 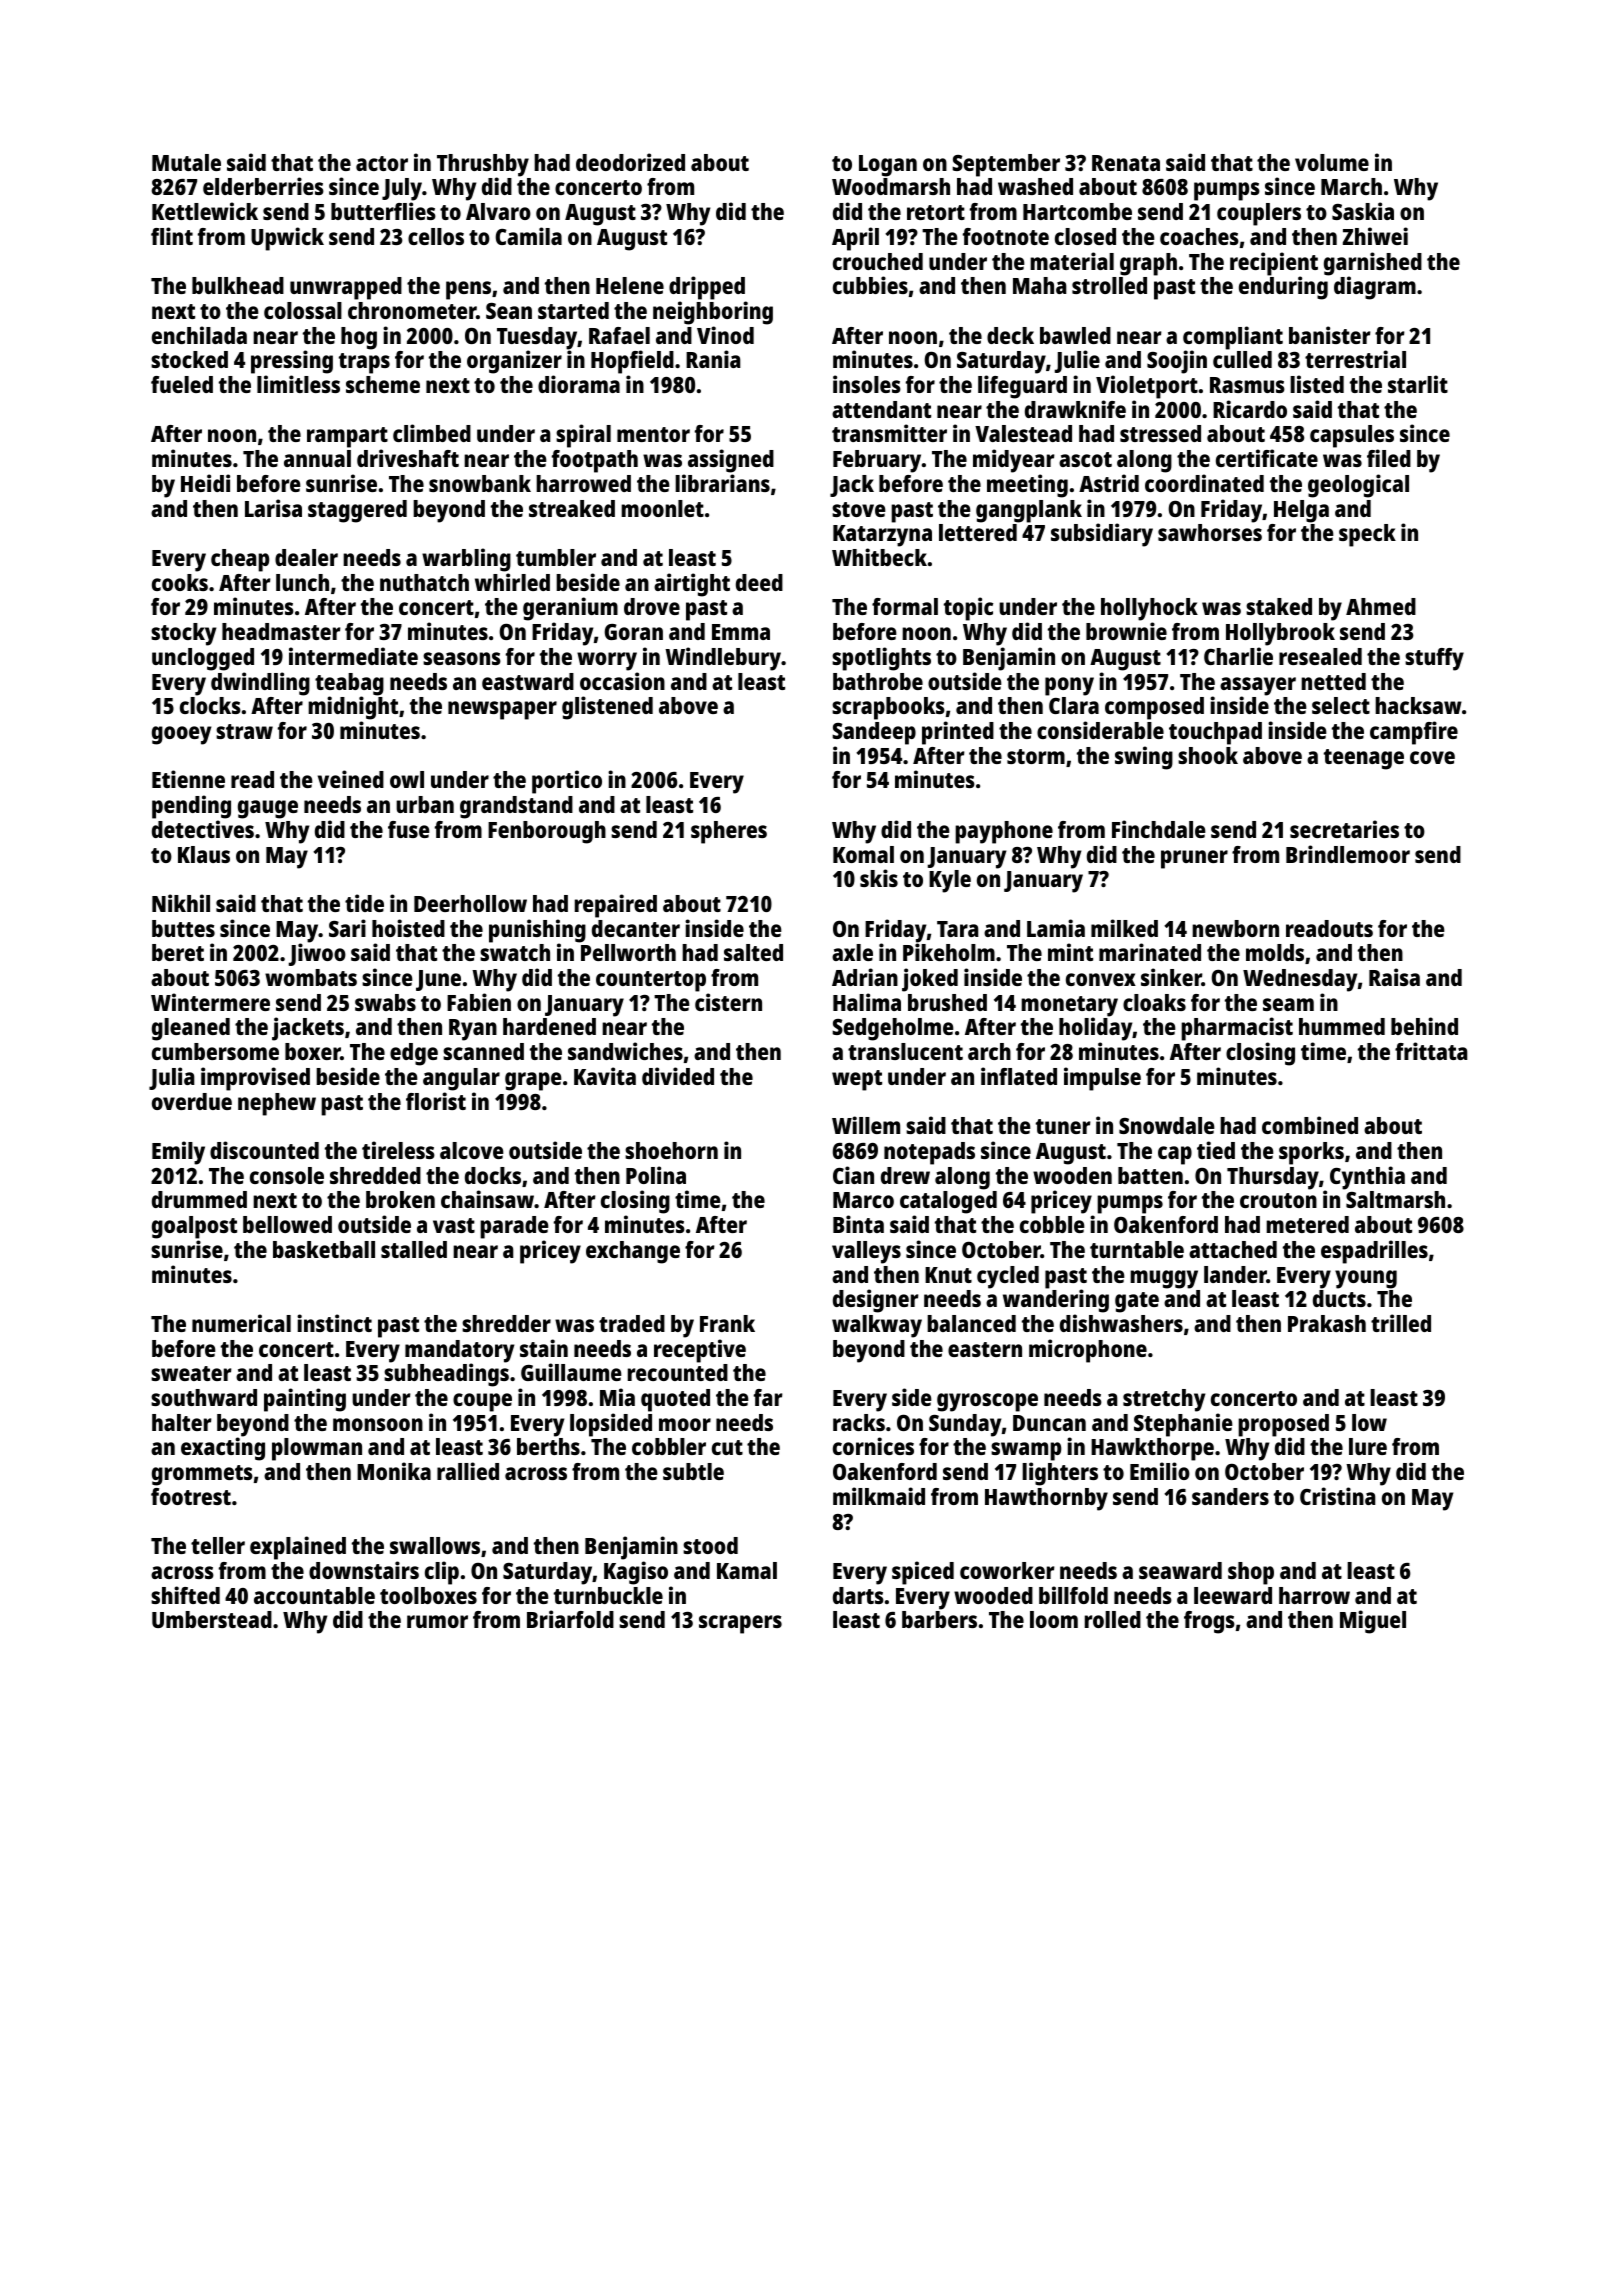 I want to click on Briarfold, so click(x=570, y=1619).
